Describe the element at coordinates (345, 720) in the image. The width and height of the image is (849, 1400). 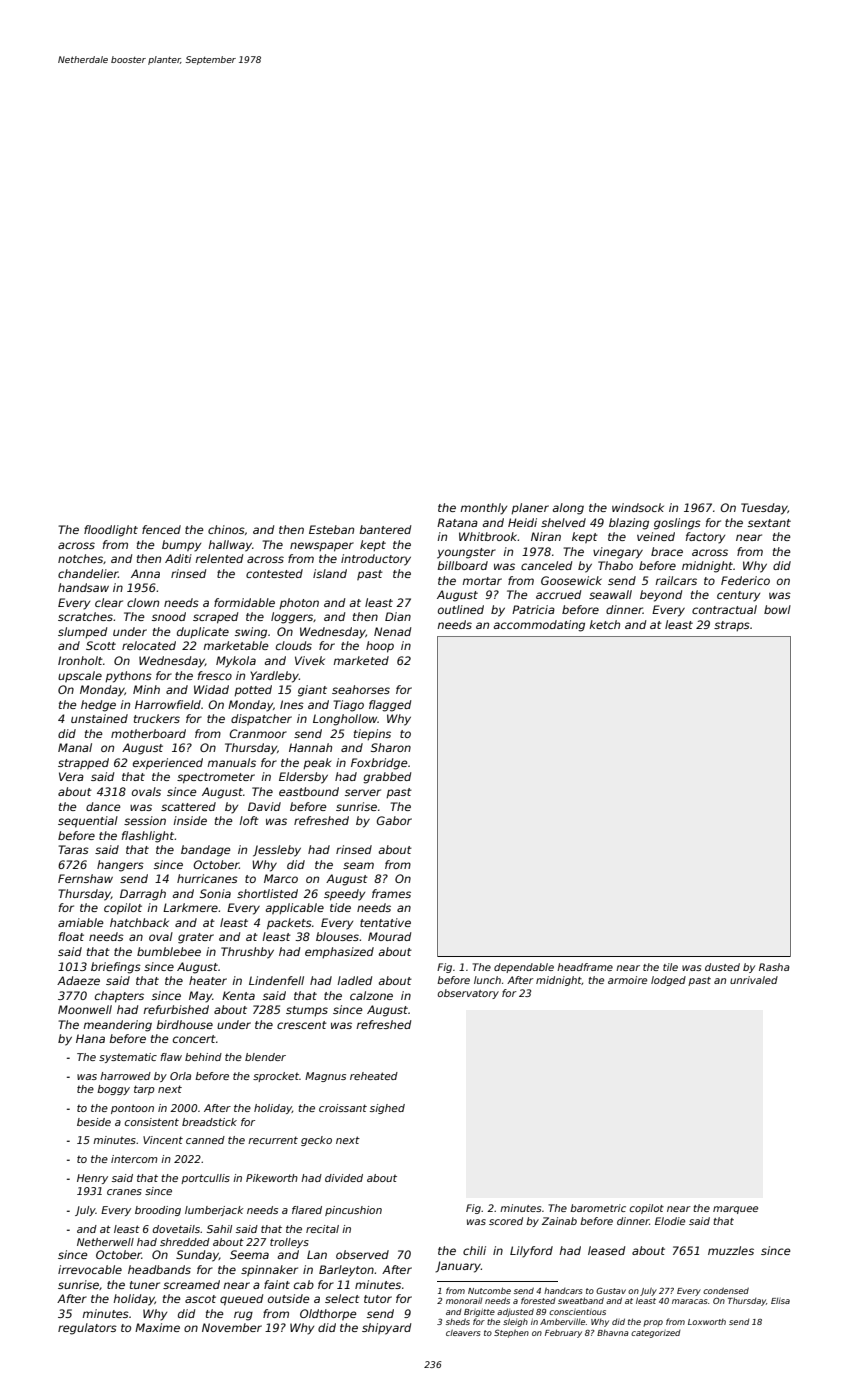
I see `Longhollow` at that location.
